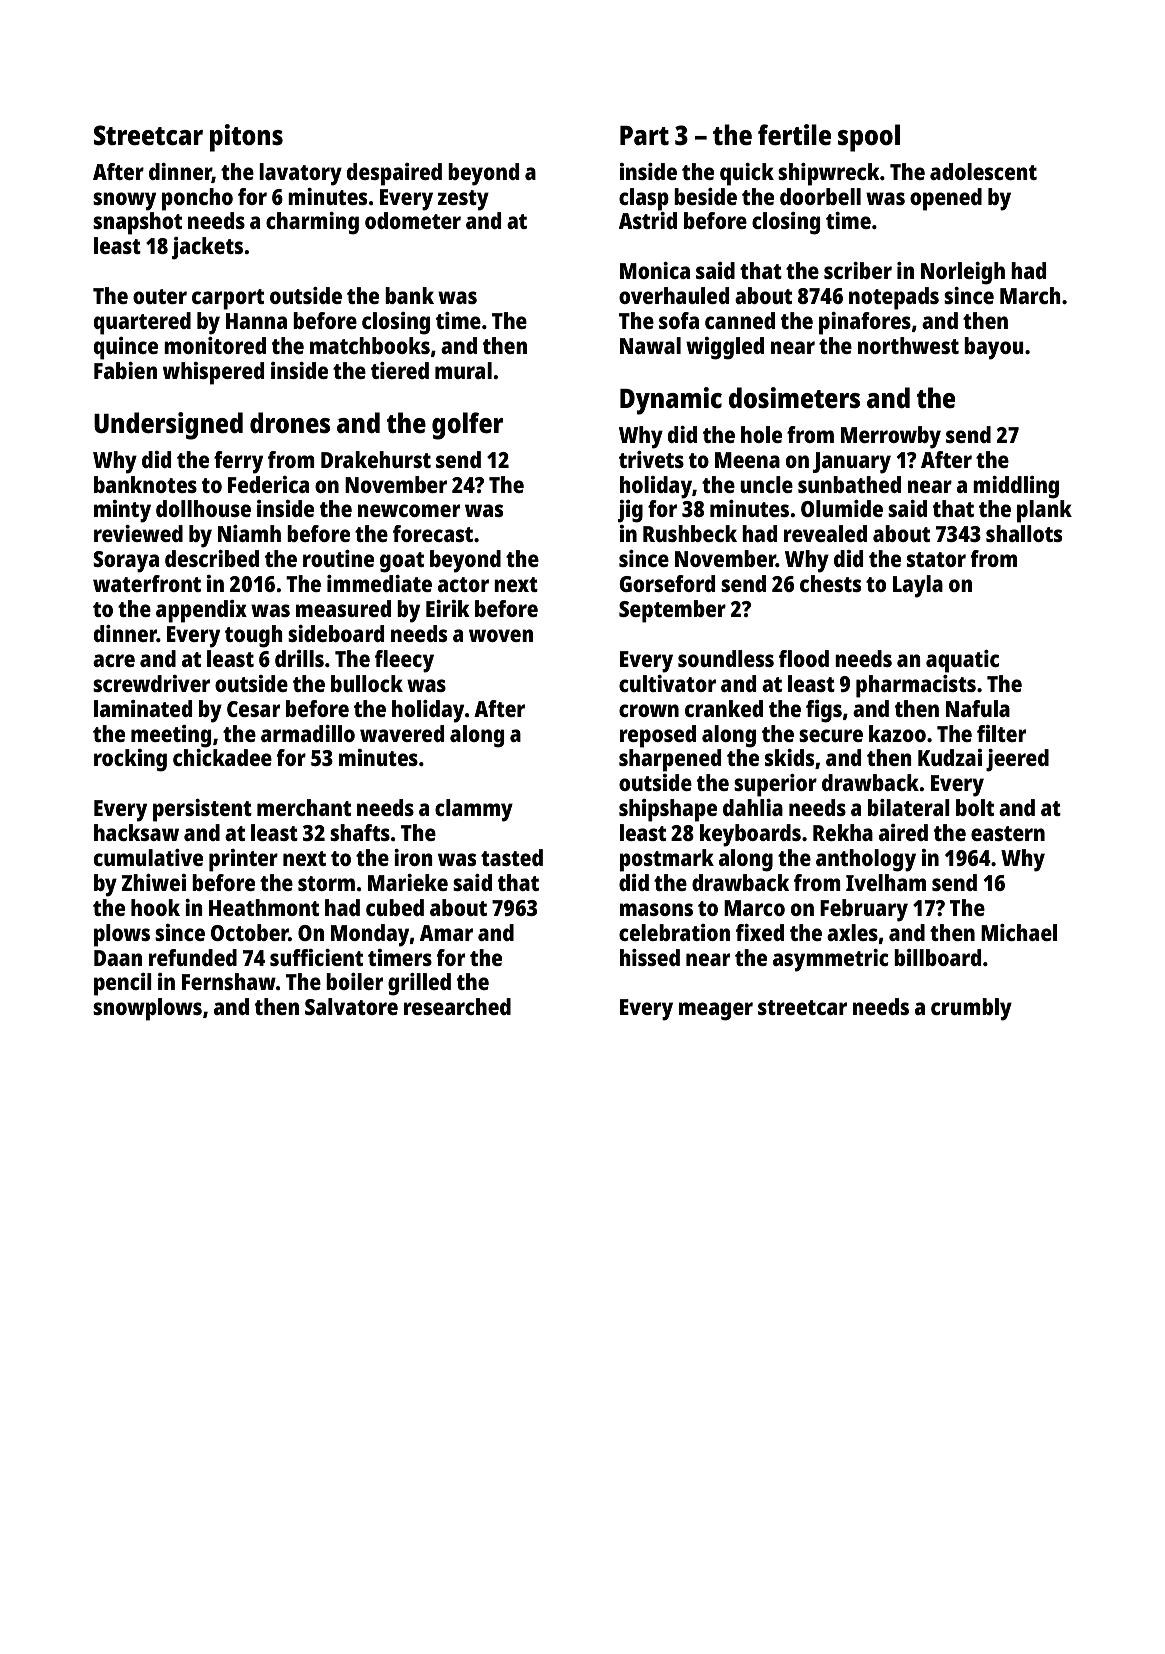 The height and width of the image is (1654, 1165). What do you see at coordinates (1030, 295) in the image?
I see `March` at bounding box center [1030, 295].
